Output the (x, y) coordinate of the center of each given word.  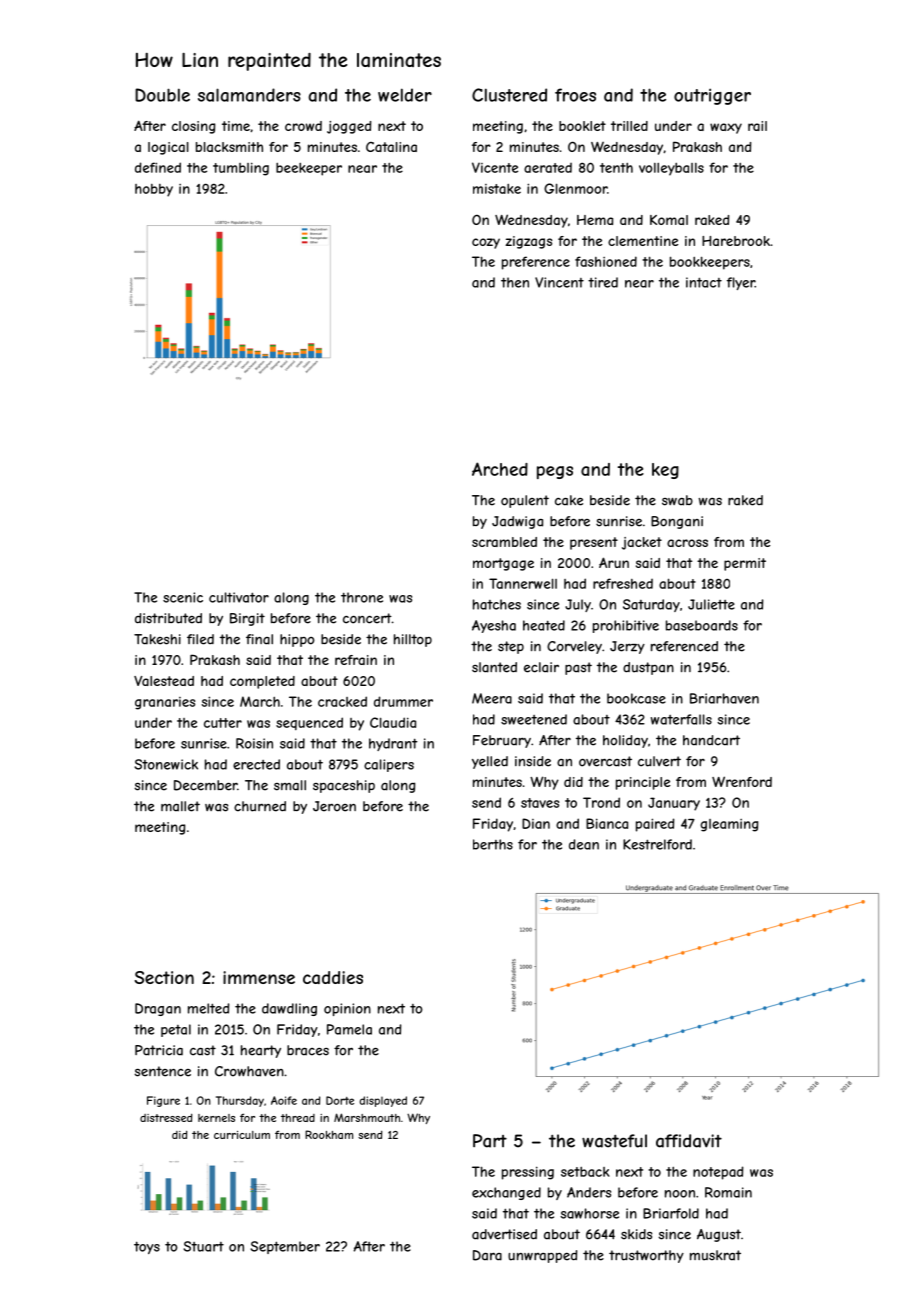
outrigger (712, 96)
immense (259, 977)
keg (665, 471)
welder (405, 95)
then (515, 282)
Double (162, 95)
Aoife (284, 1100)
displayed (383, 1101)
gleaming (729, 825)
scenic (183, 597)
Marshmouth (367, 1117)
